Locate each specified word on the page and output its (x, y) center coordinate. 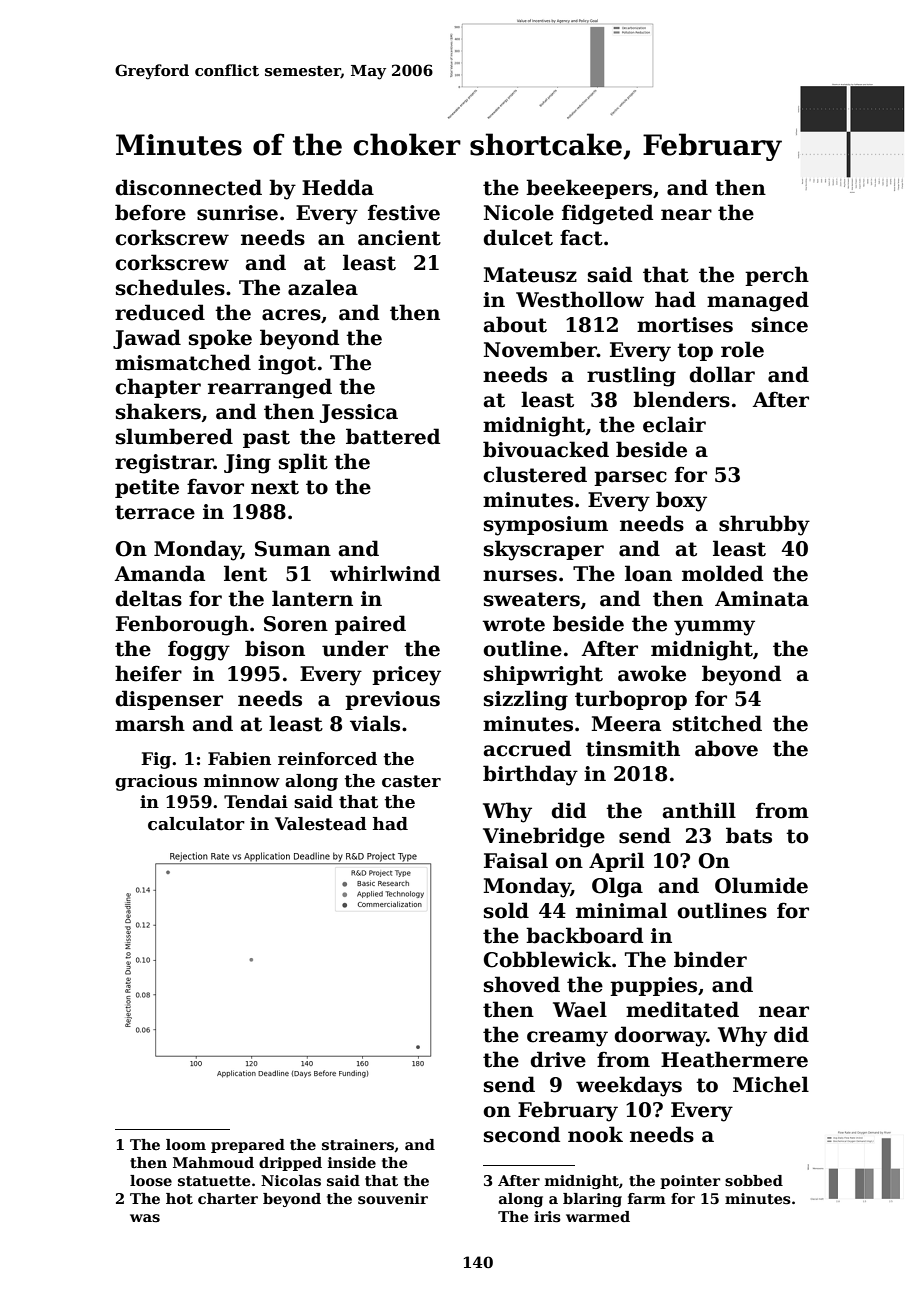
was (145, 1218)
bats (749, 835)
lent (245, 573)
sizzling (526, 700)
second (522, 1134)
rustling (631, 376)
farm (647, 1198)
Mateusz (530, 275)
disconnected (188, 187)
